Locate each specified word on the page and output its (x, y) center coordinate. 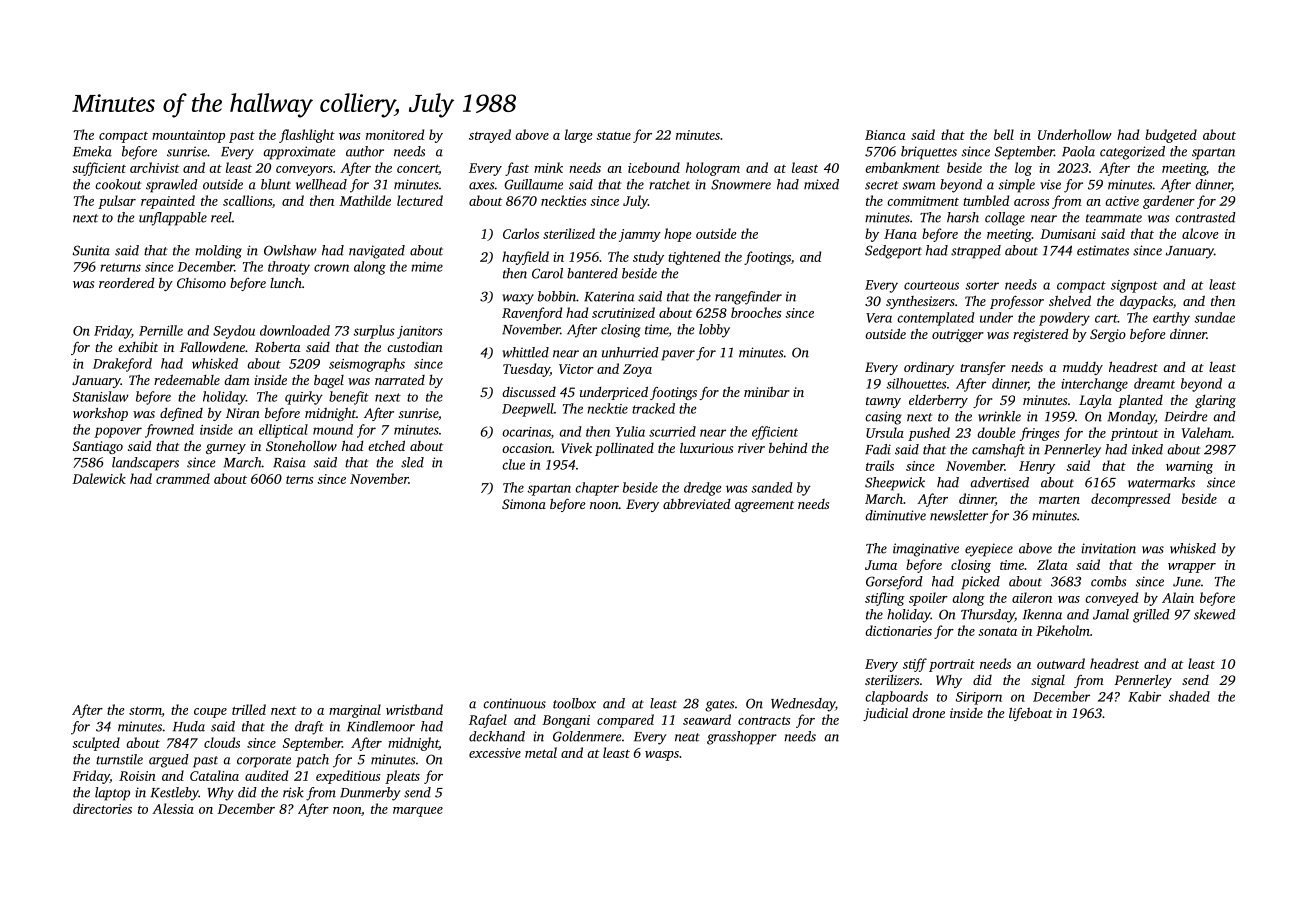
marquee (418, 812)
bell (1004, 134)
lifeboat (1031, 714)
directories (102, 808)
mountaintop (188, 136)
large (579, 136)
